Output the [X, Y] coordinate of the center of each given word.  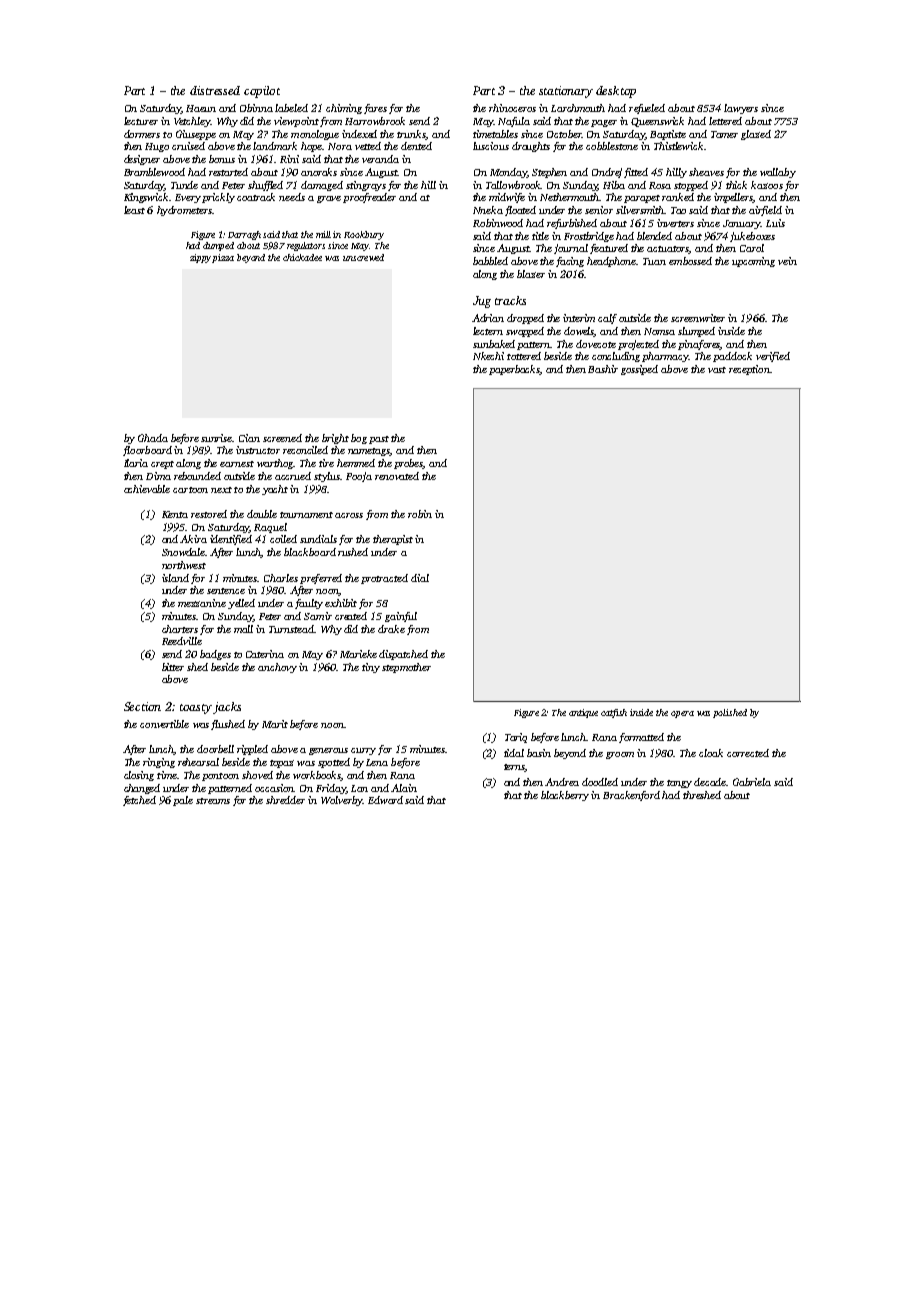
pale [183, 801]
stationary [566, 92]
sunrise [217, 438]
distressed [215, 90]
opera [682, 714]
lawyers [741, 109]
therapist [393, 540]
